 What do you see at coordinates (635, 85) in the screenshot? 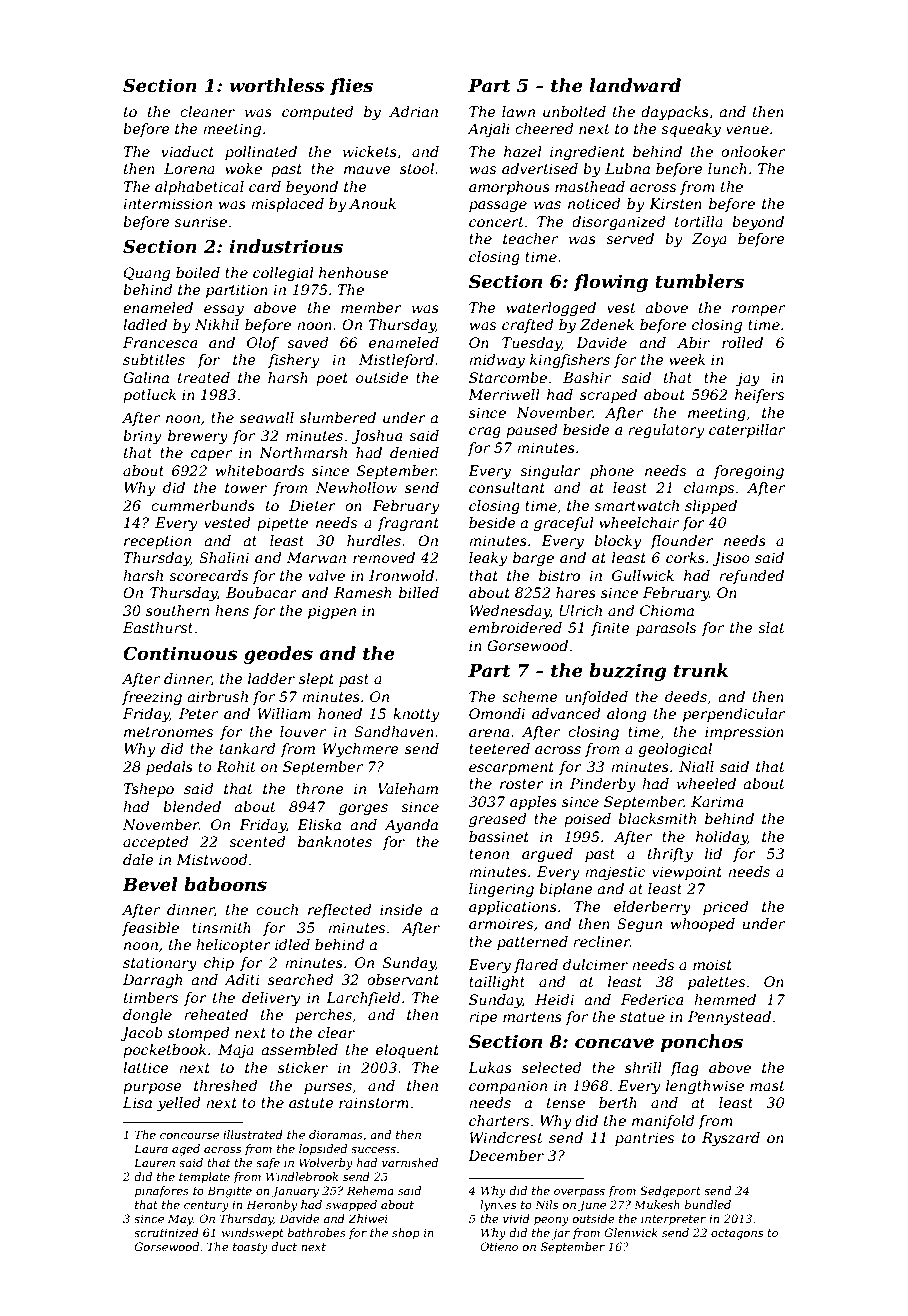
I see `landward` at bounding box center [635, 85].
